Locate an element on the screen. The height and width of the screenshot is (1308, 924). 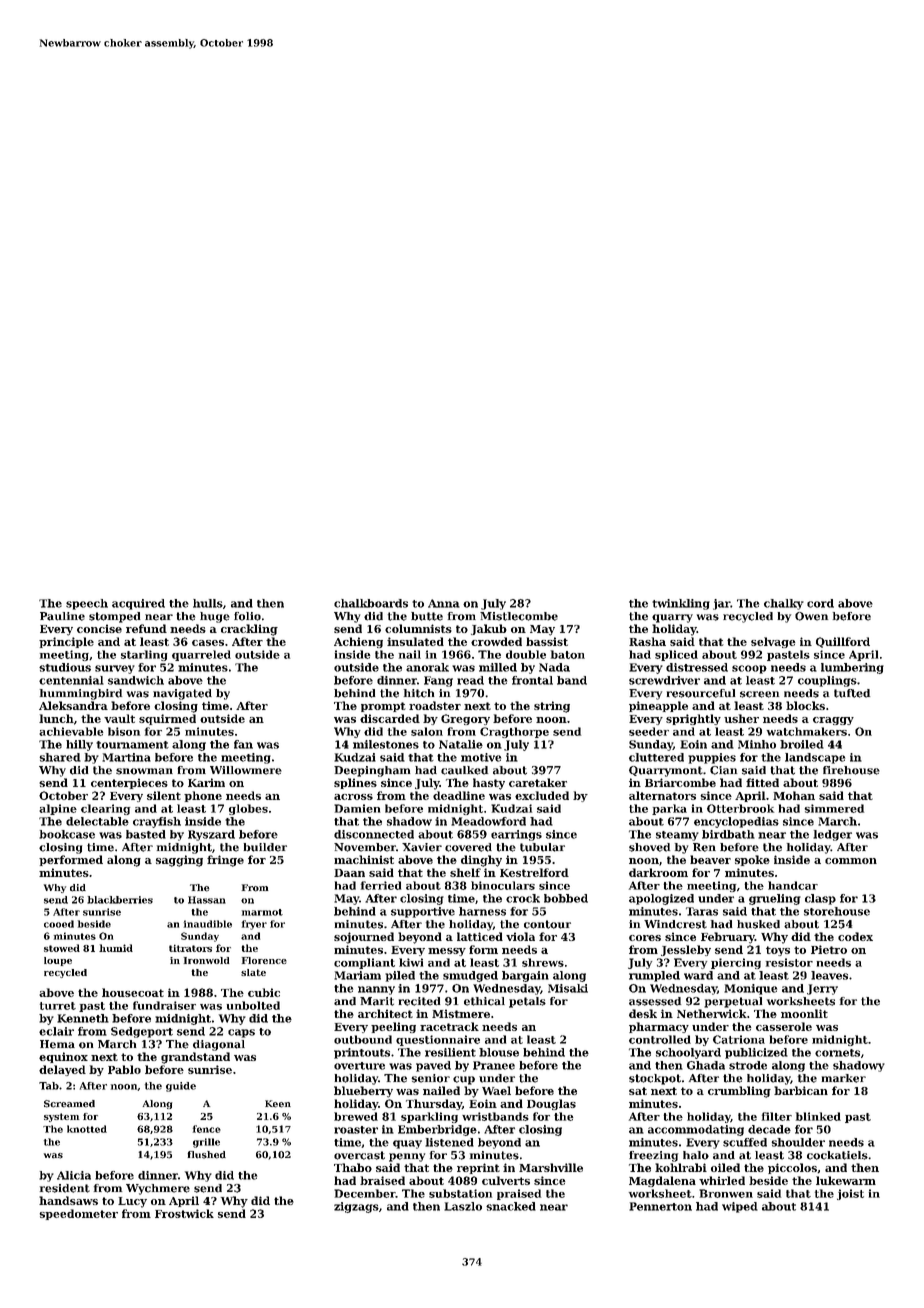
codex is located at coordinates (855, 936).
